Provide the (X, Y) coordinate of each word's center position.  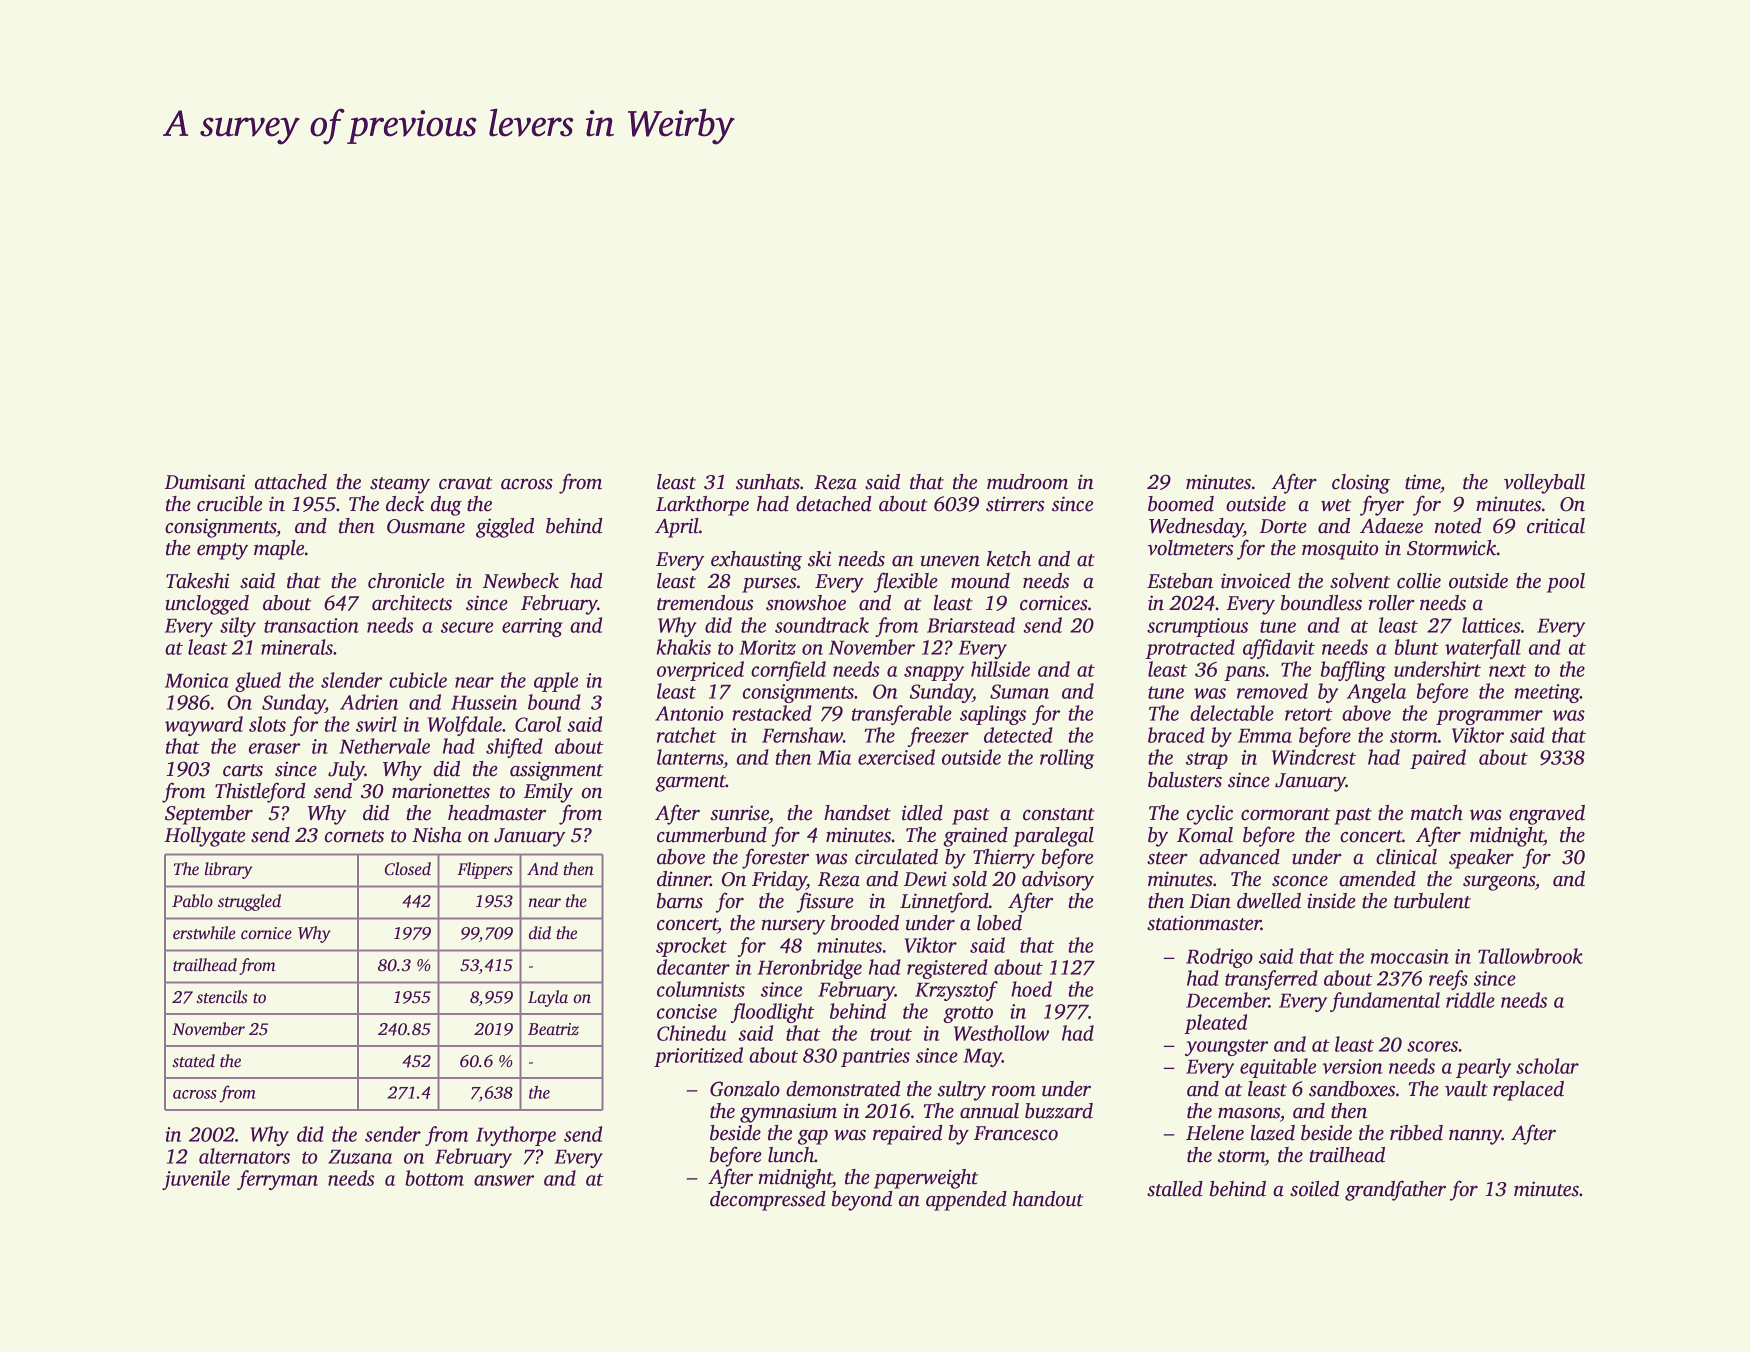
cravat (465, 483)
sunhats (768, 482)
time (1422, 482)
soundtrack (822, 625)
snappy (934, 673)
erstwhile (204, 933)
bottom (434, 1178)
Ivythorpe (516, 1136)
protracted (1190, 649)
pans (1244, 673)
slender (351, 680)
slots (267, 724)
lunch (791, 1155)
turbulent (1432, 901)
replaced (1528, 1091)
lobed (999, 923)
